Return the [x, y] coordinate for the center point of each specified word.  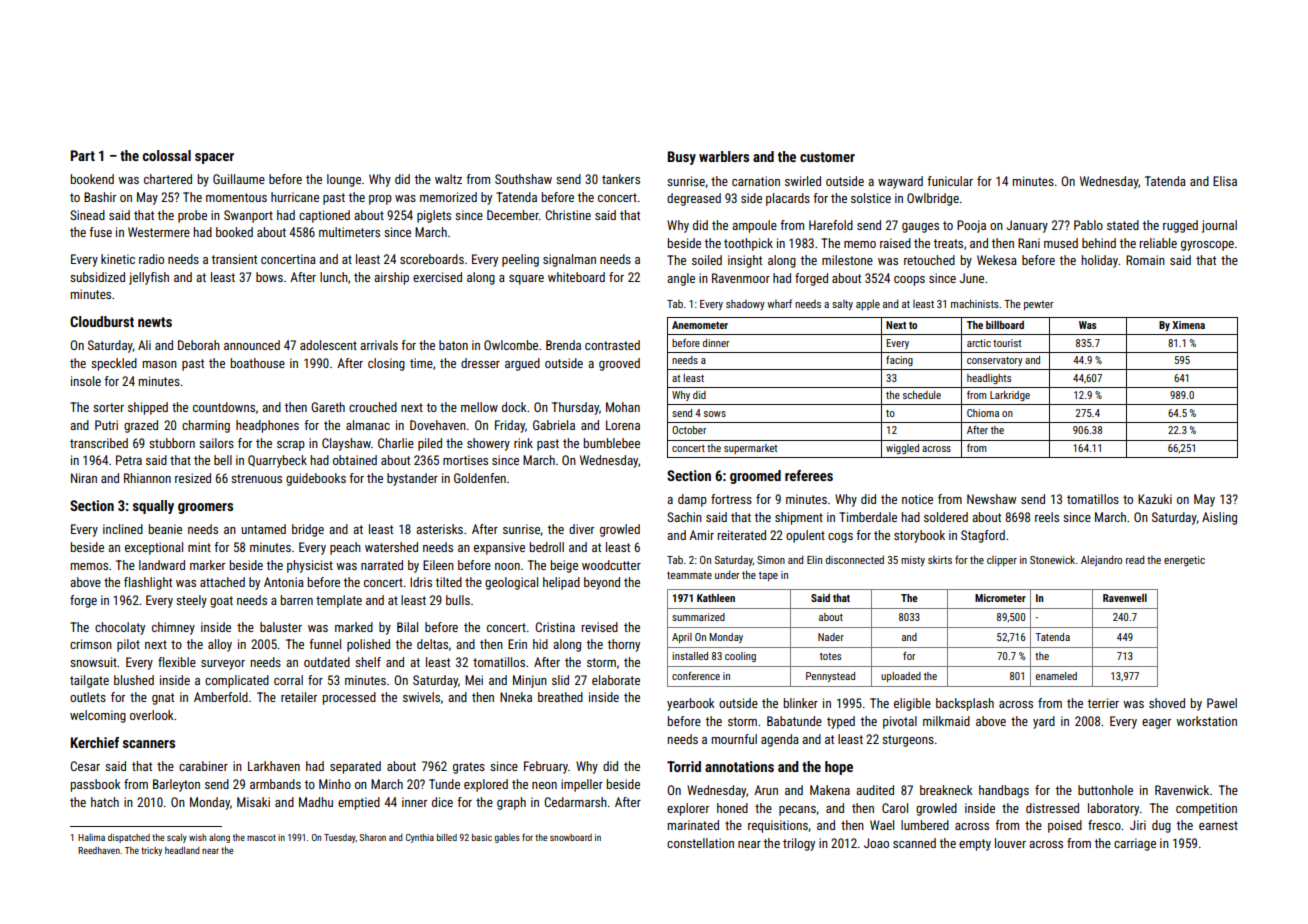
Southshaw [523, 179]
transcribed [99, 443]
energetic [1184, 561]
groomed [755, 477]
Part [83, 155]
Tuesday [340, 838]
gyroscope [1207, 246]
